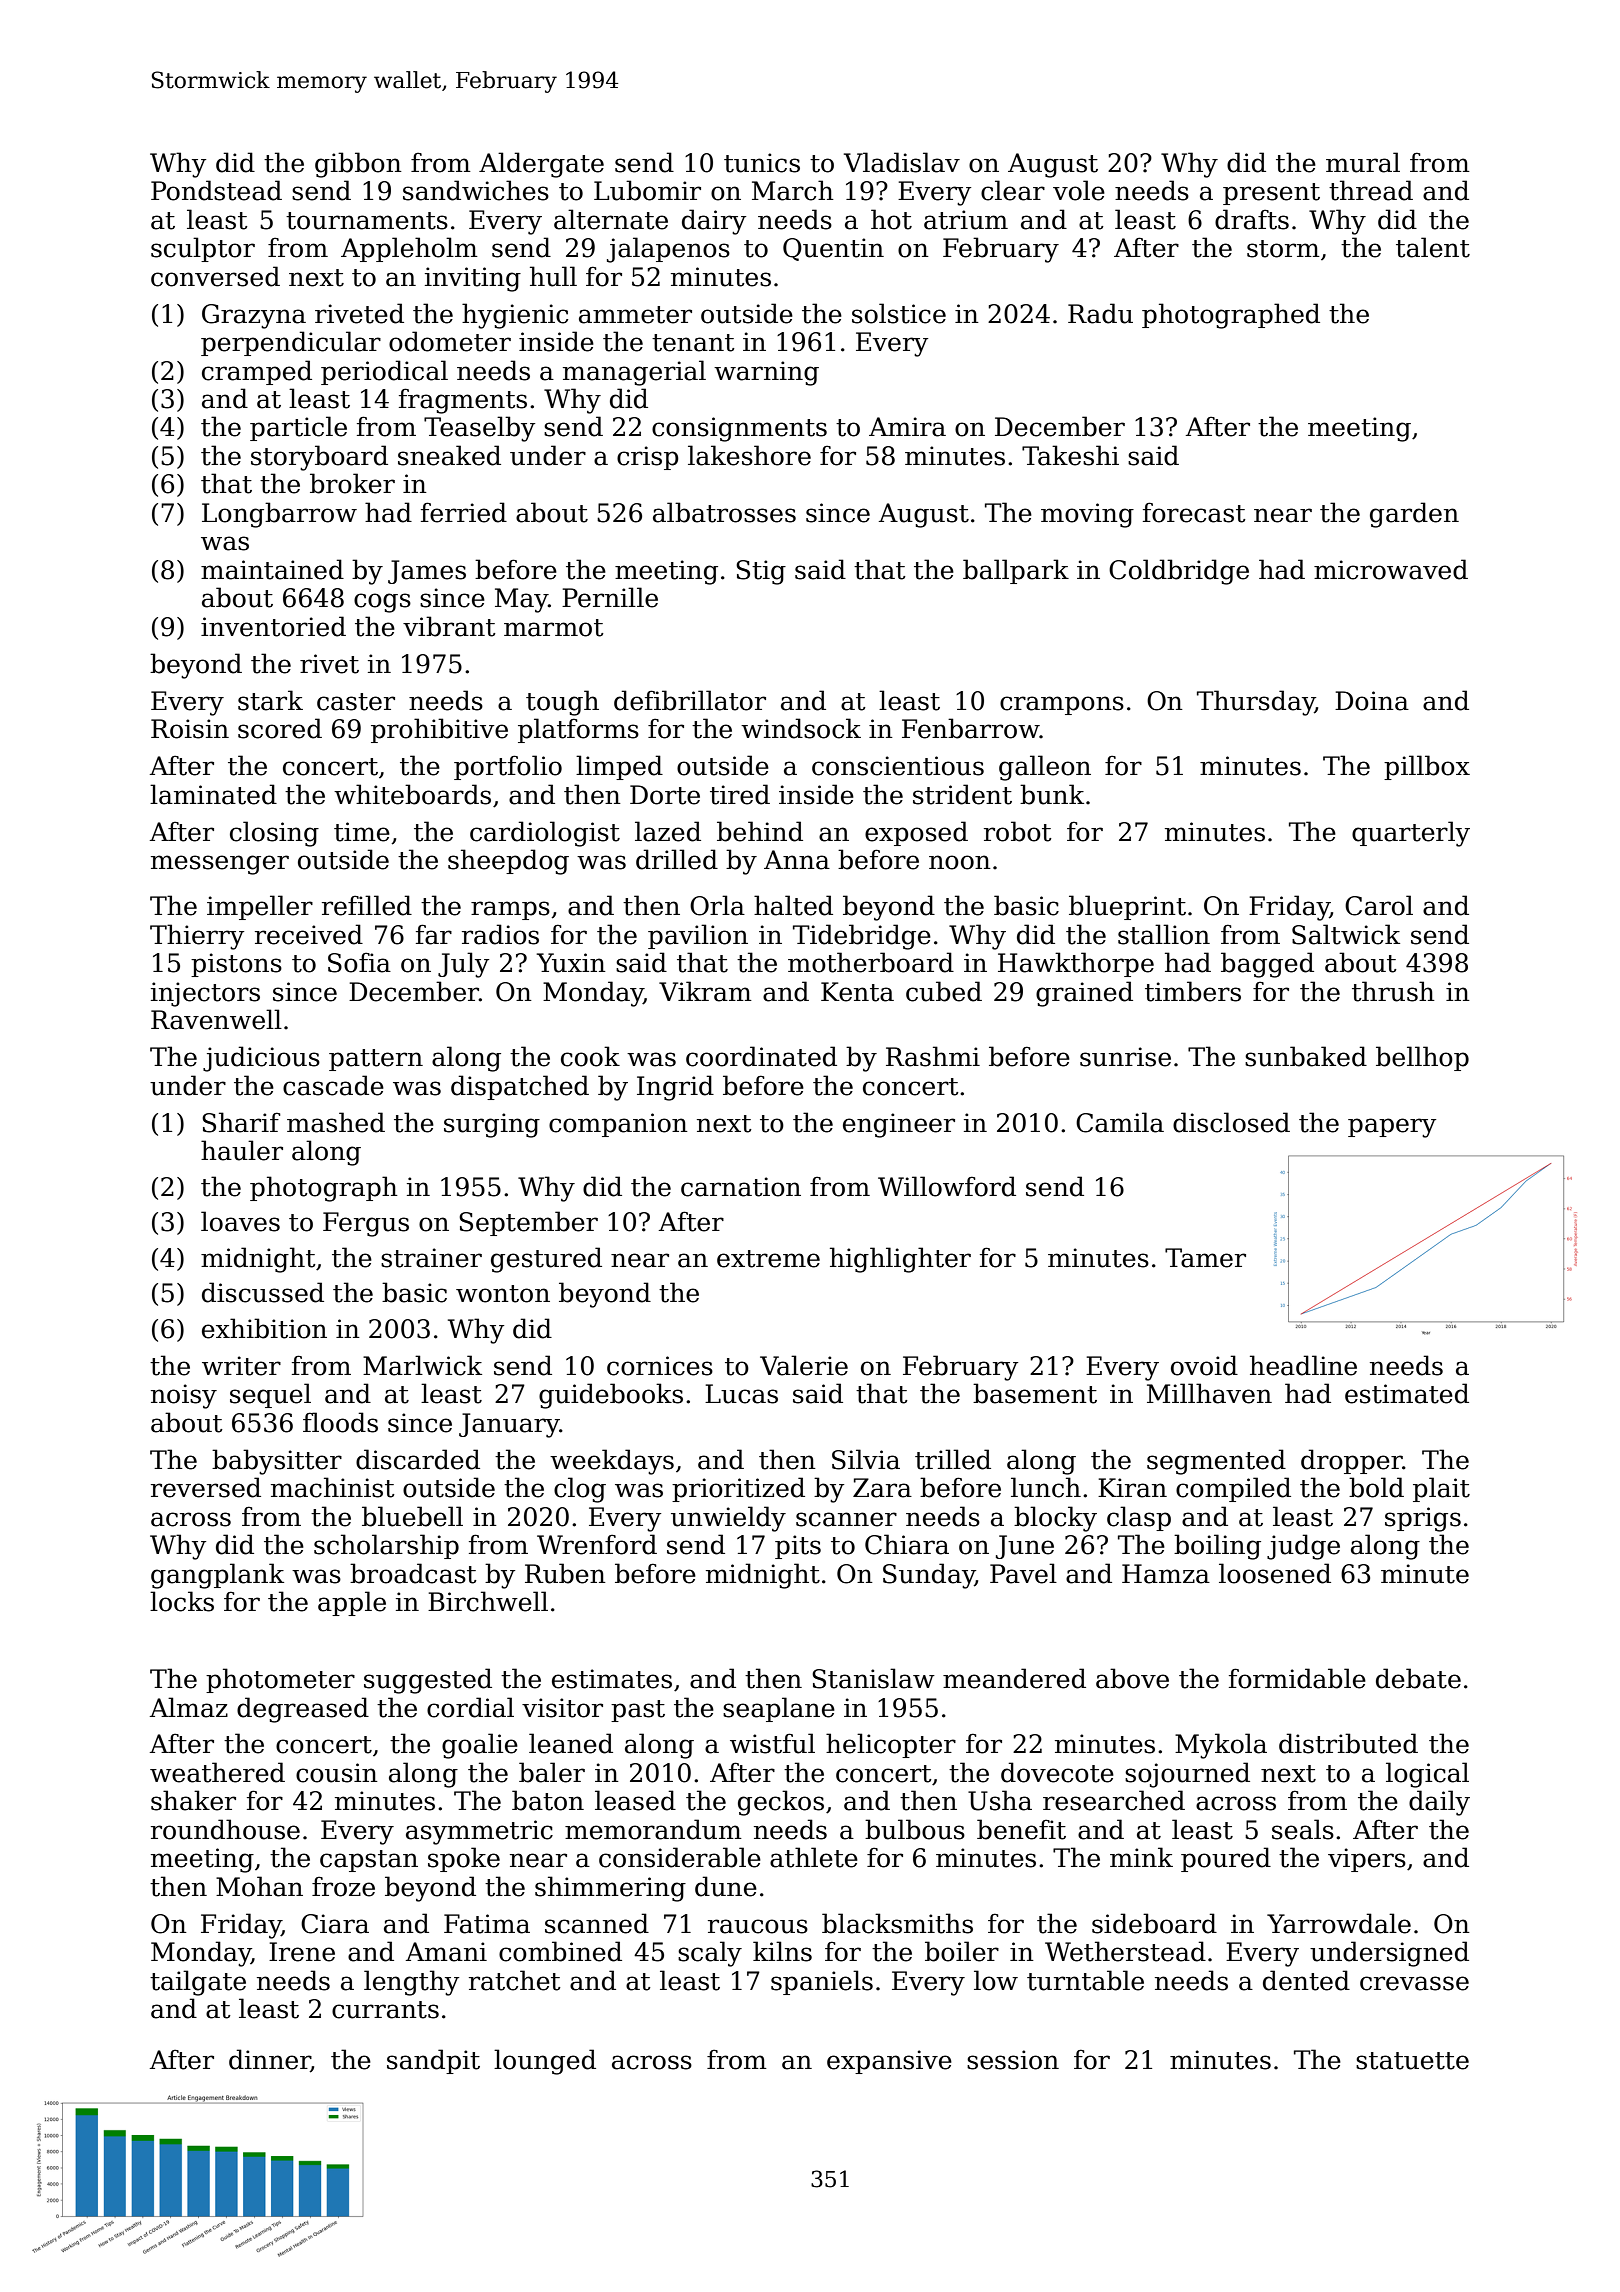 This screenshot has width=1620, height=2292. What do you see at coordinates (1392, 1128) in the screenshot?
I see `papery` at bounding box center [1392, 1128].
